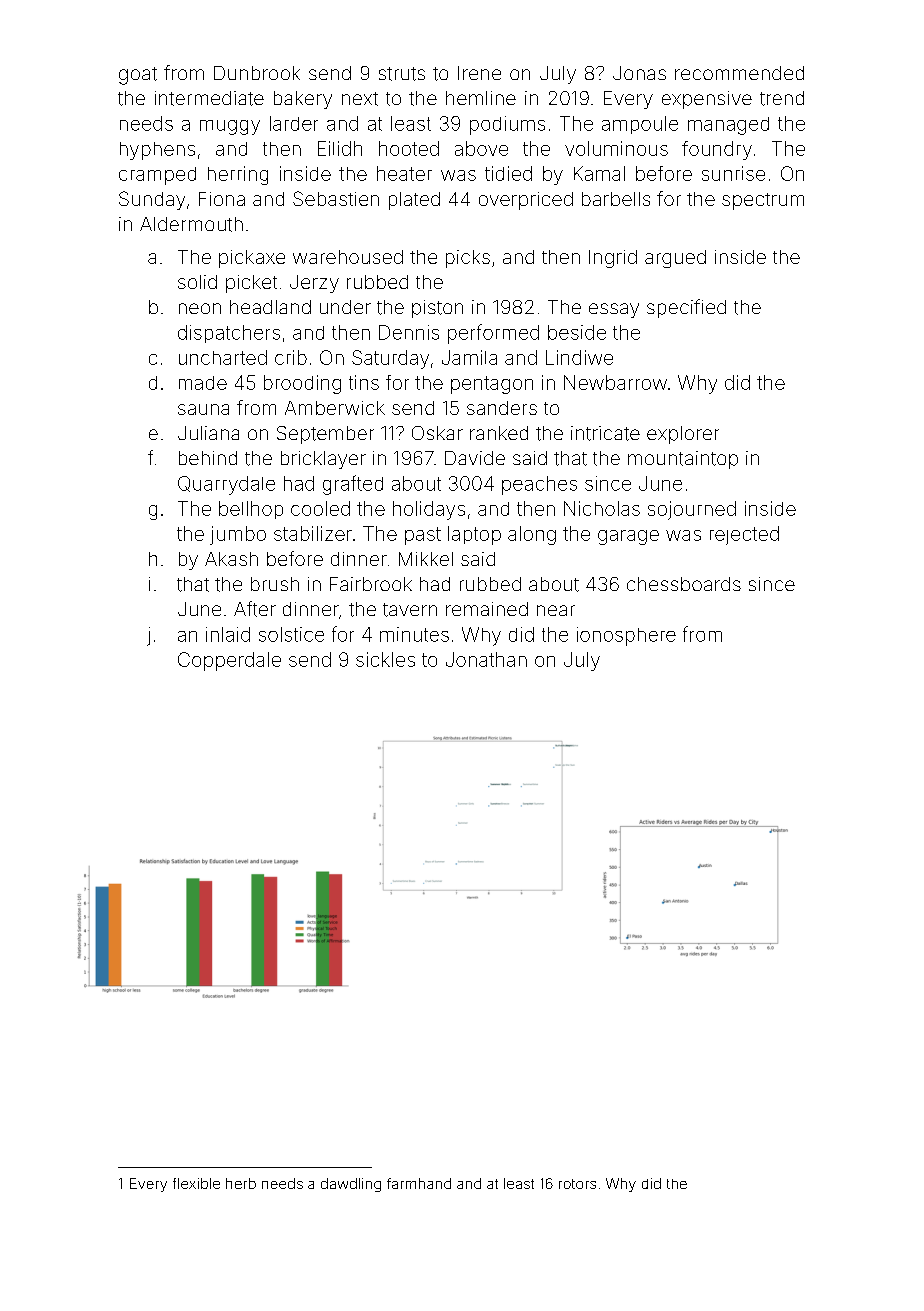 The width and height of the document is (924, 1311). I want to click on picks, so click(468, 259).
